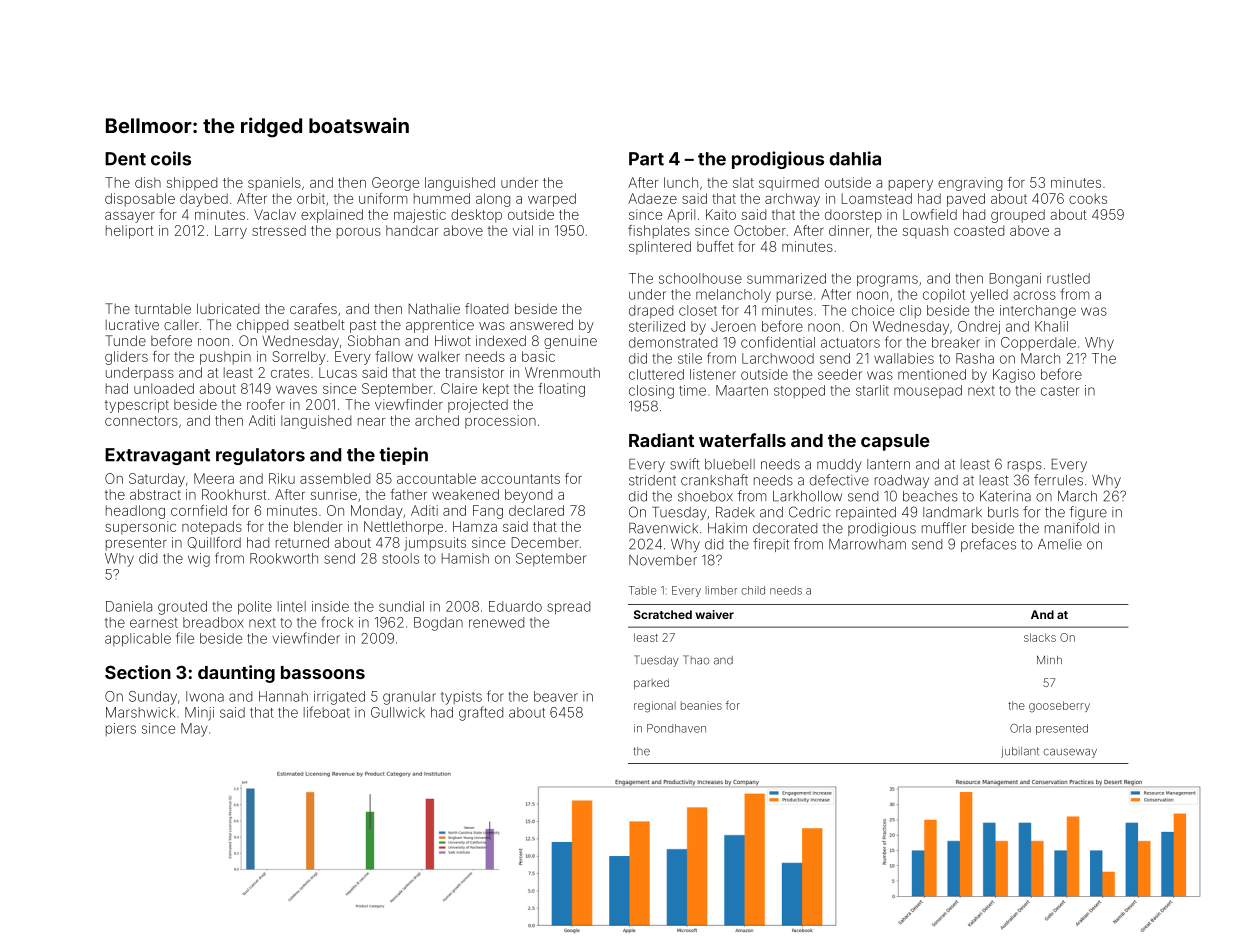  What do you see at coordinates (663, 614) in the screenshot?
I see `Scratched` at bounding box center [663, 614].
